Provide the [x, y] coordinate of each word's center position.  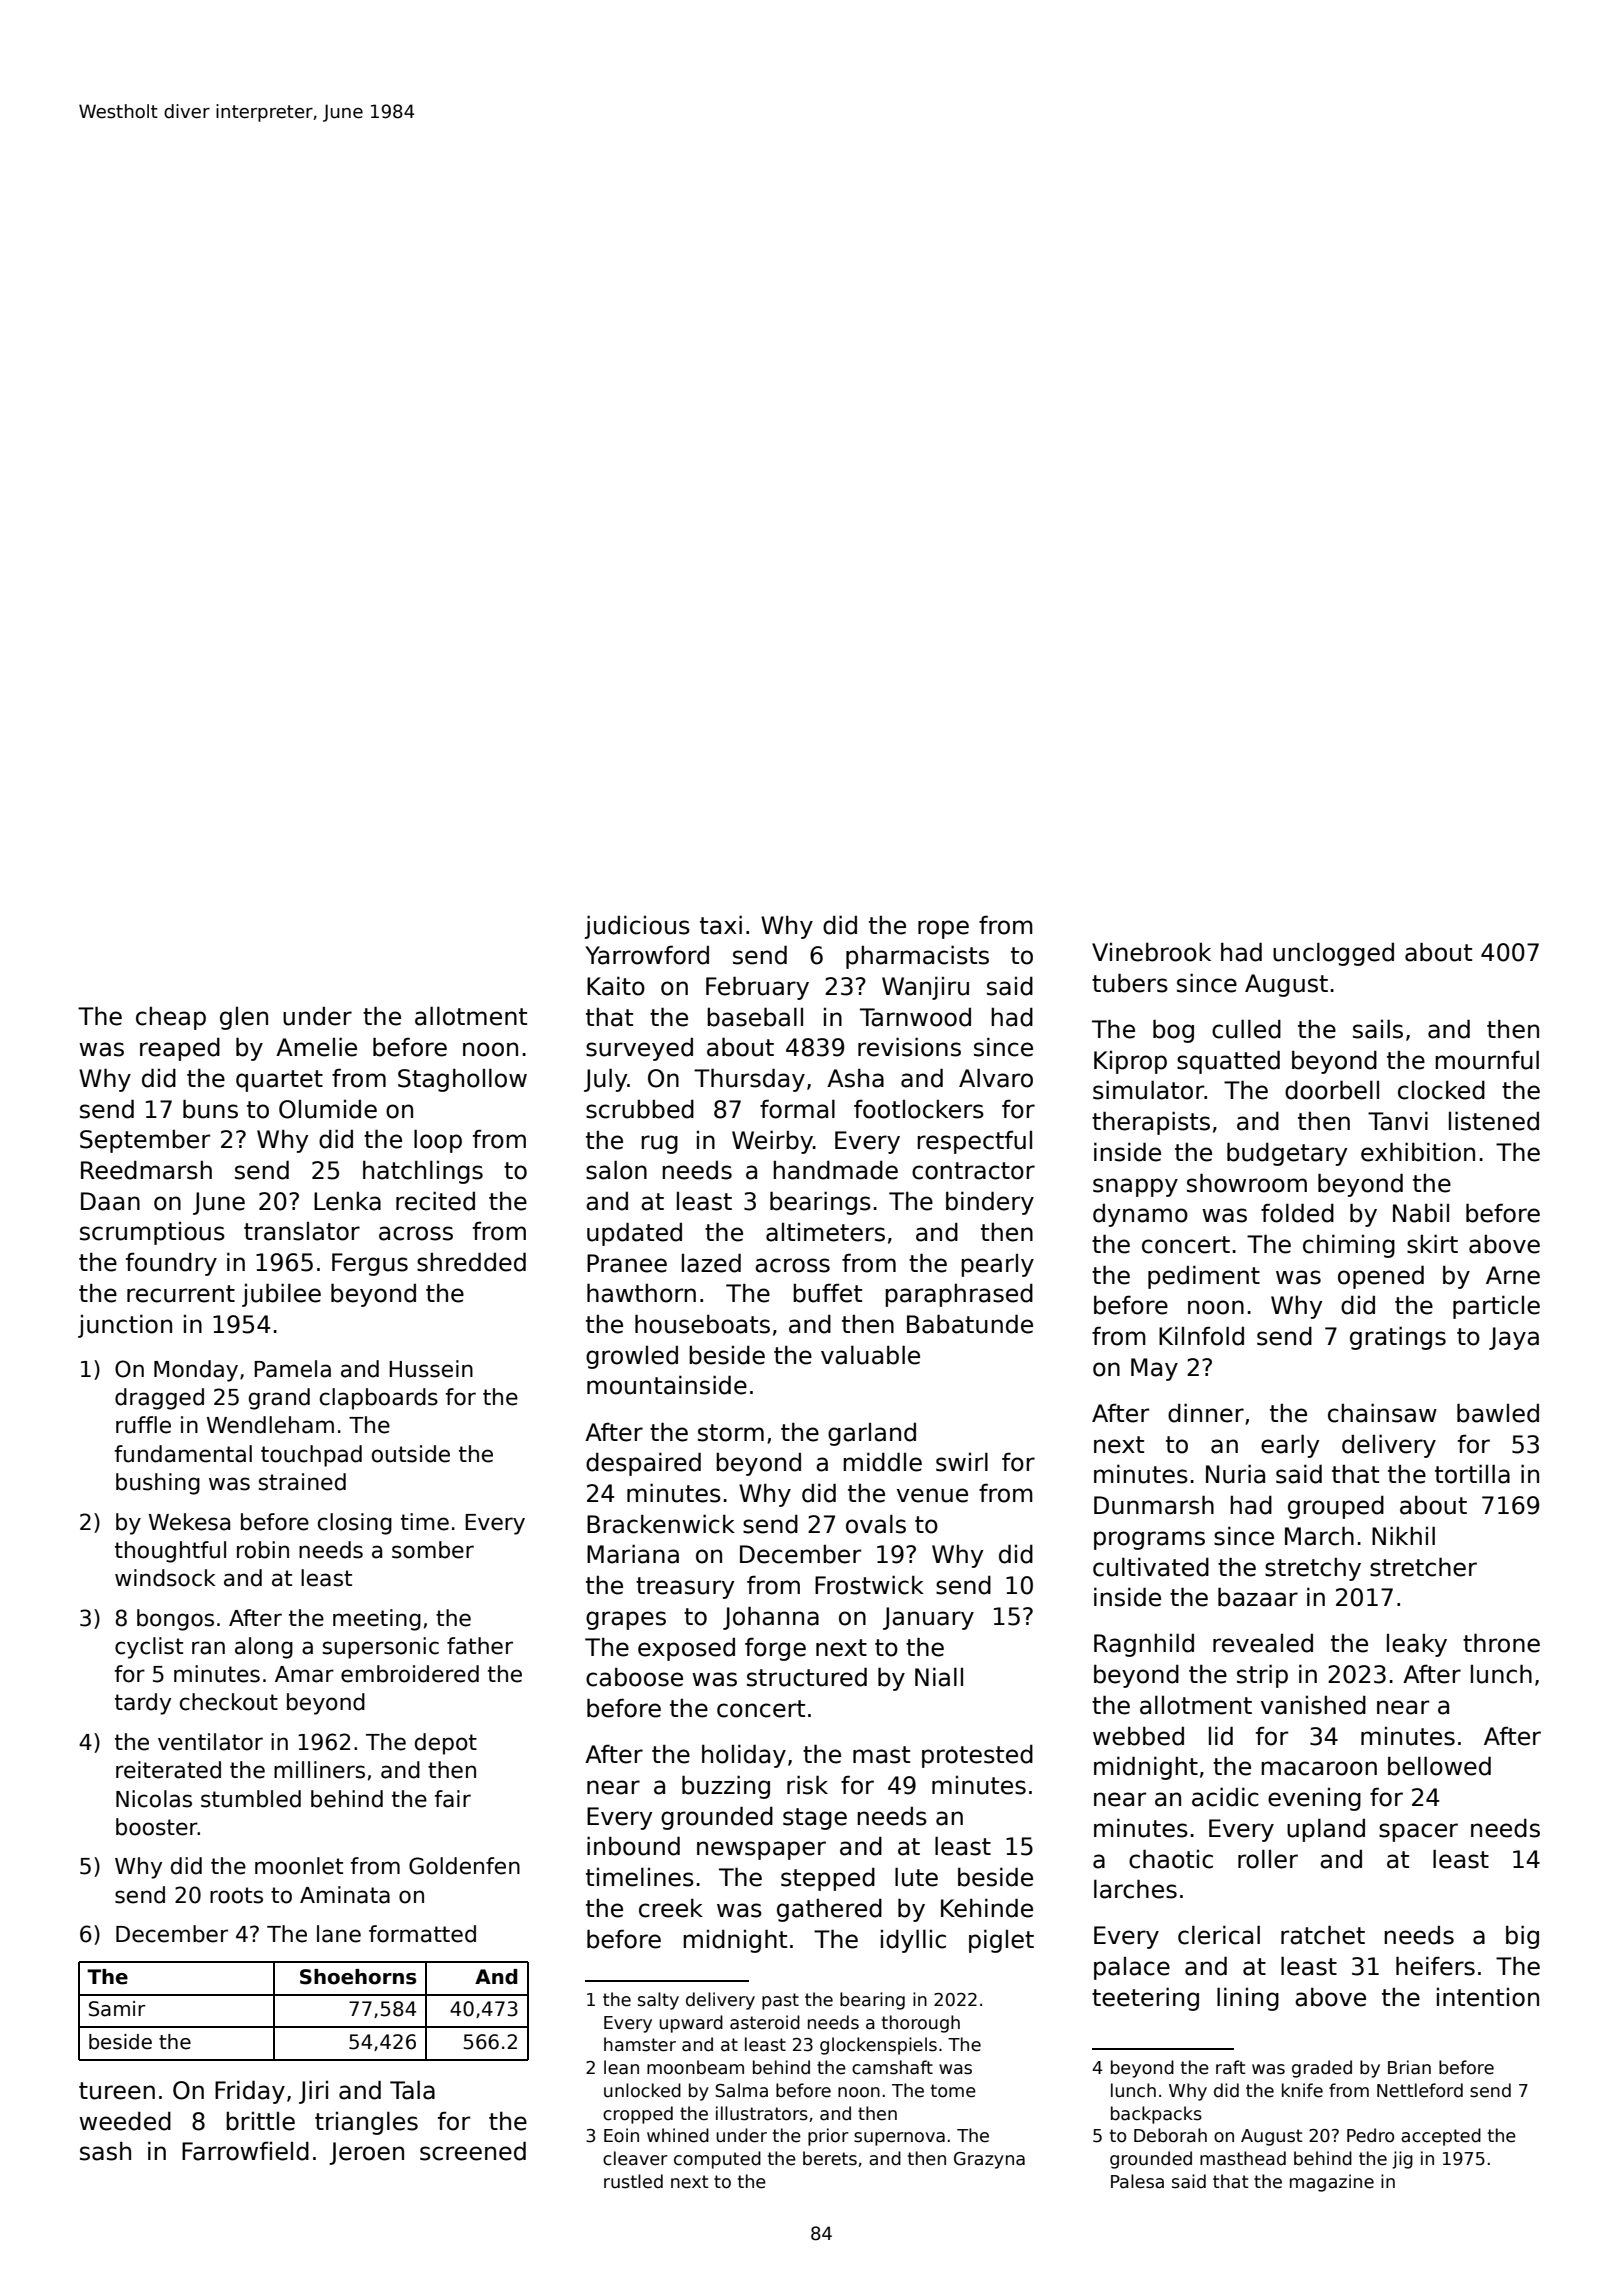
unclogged [1333, 954]
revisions [909, 1047]
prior [828, 2137]
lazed [711, 1263]
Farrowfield [245, 2151]
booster [157, 1827]
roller [1268, 1859]
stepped [828, 1879]
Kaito [616, 986]
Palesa [1137, 2181]
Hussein [431, 1369]
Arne [1513, 1275]
